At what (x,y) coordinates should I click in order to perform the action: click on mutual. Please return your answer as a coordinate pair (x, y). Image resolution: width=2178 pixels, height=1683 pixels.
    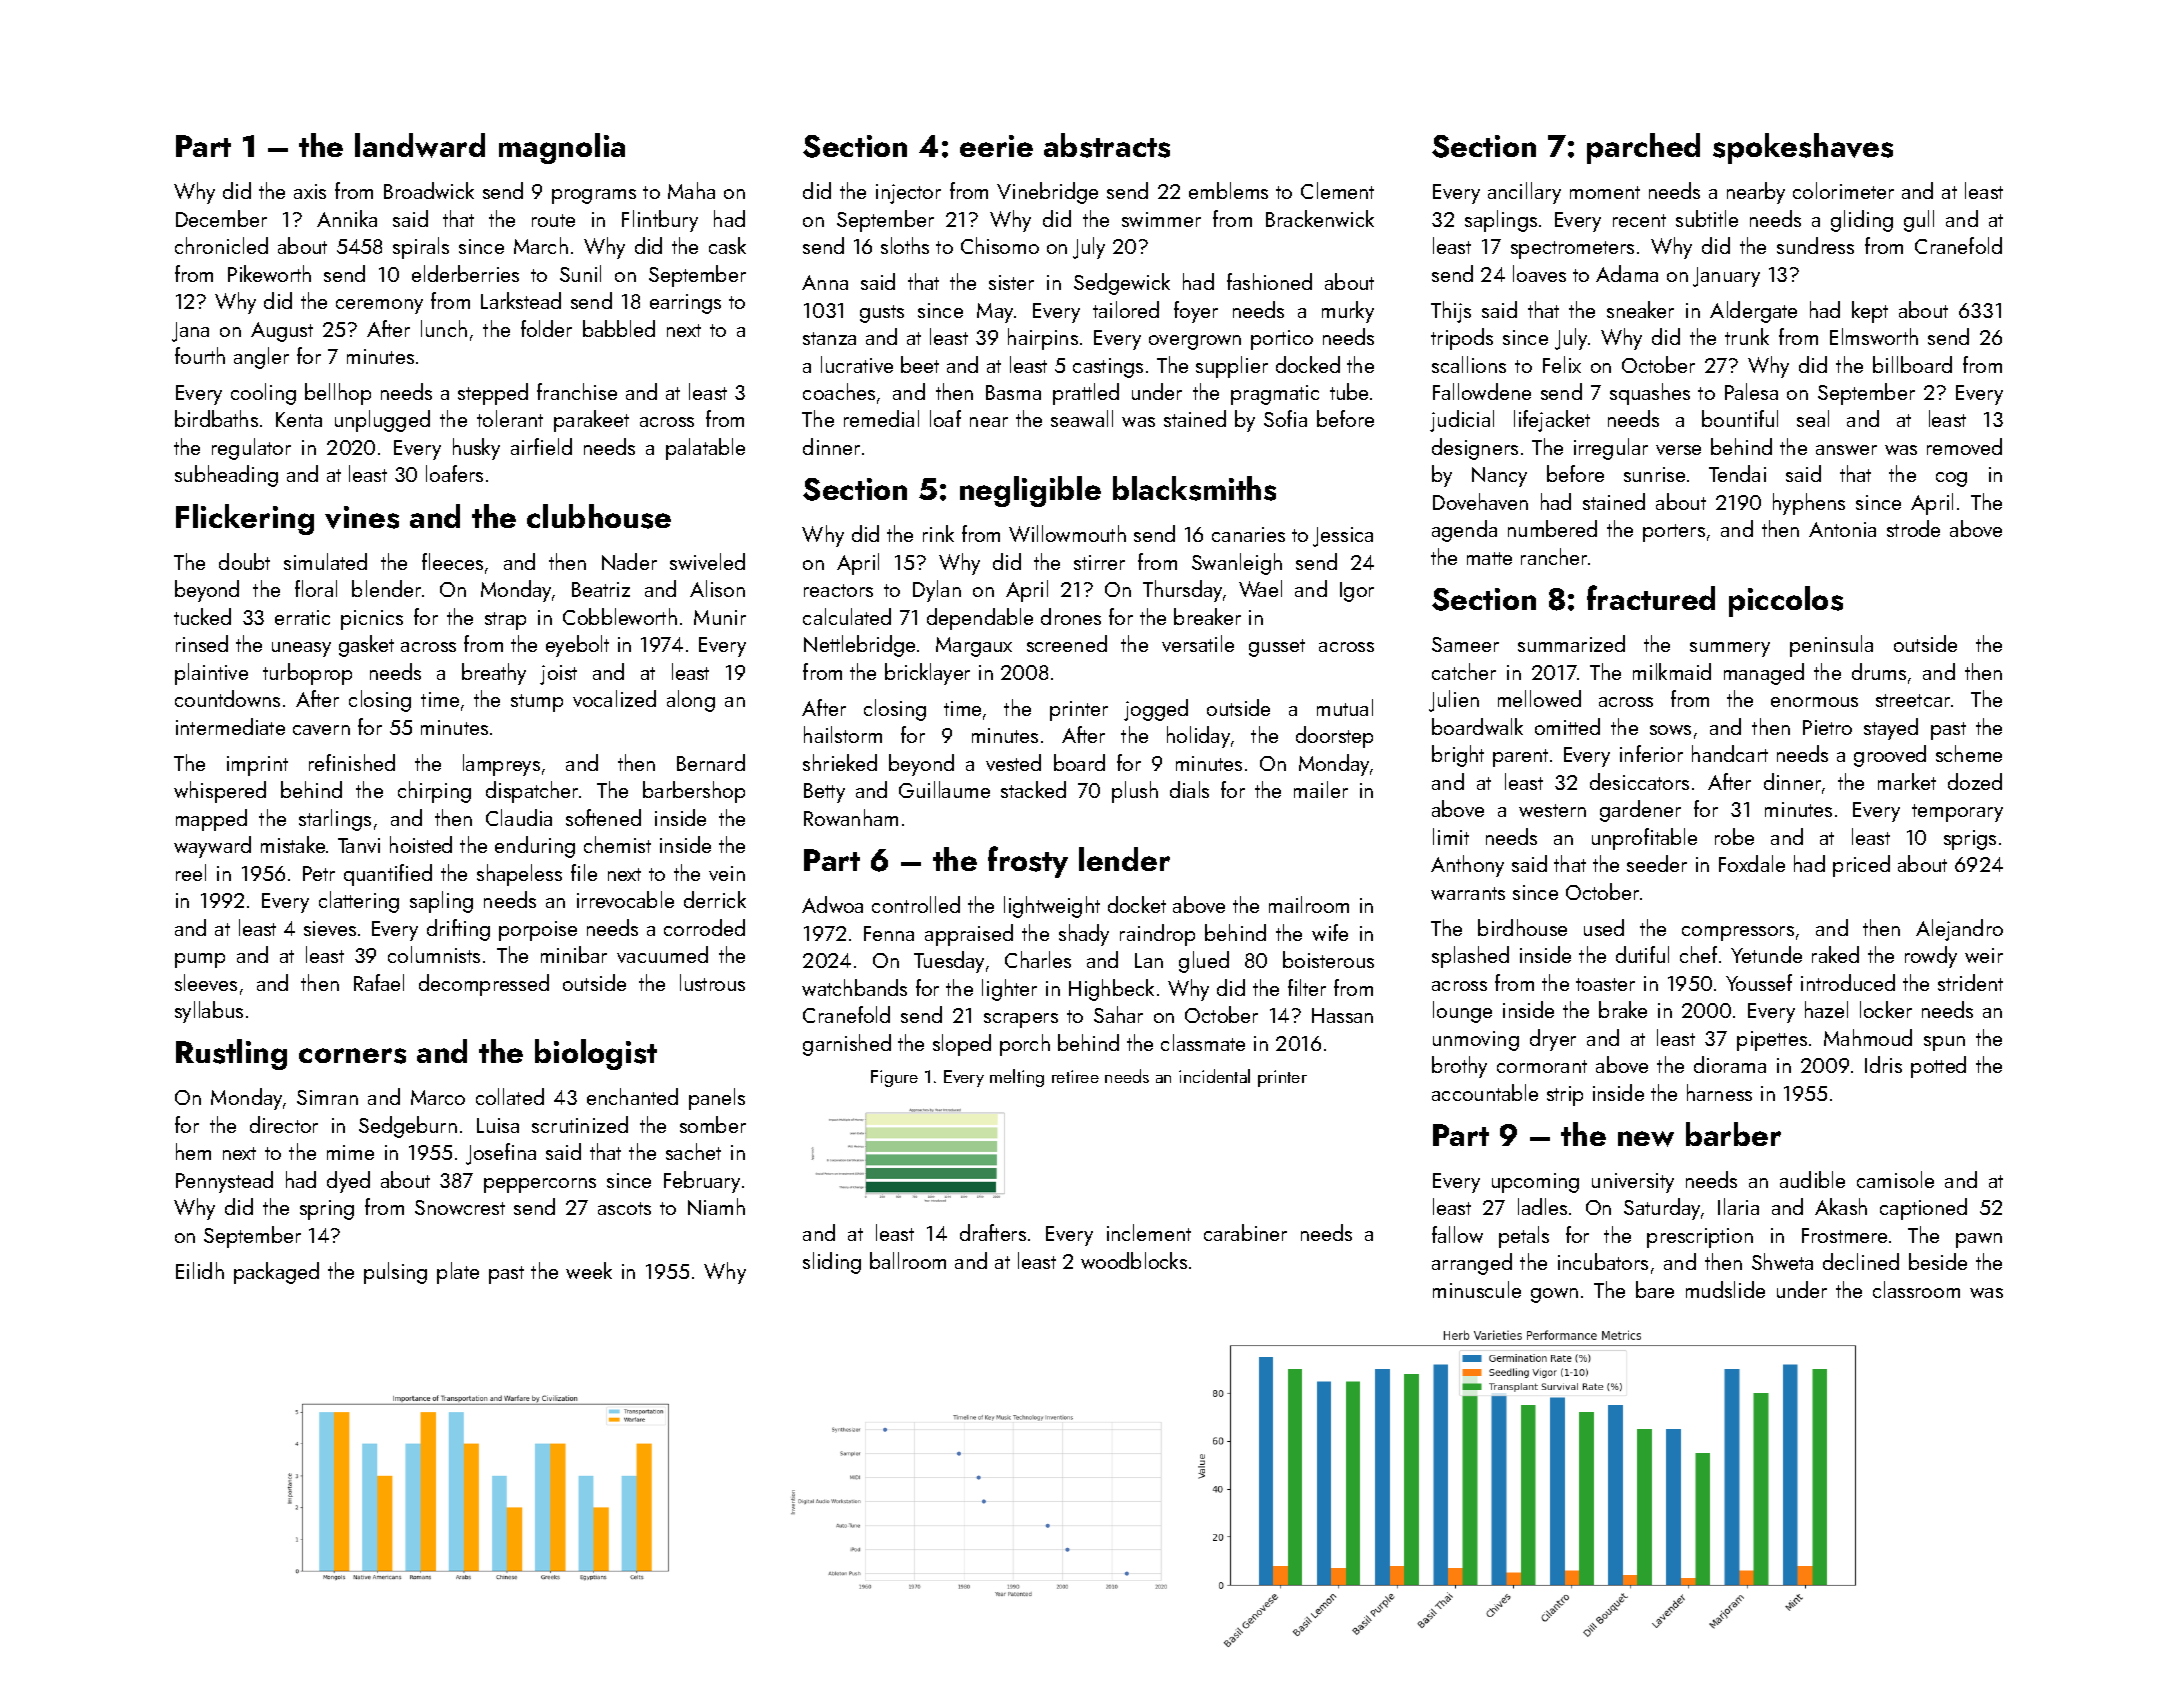
    Looking at the image, I should click on (1345, 707).
